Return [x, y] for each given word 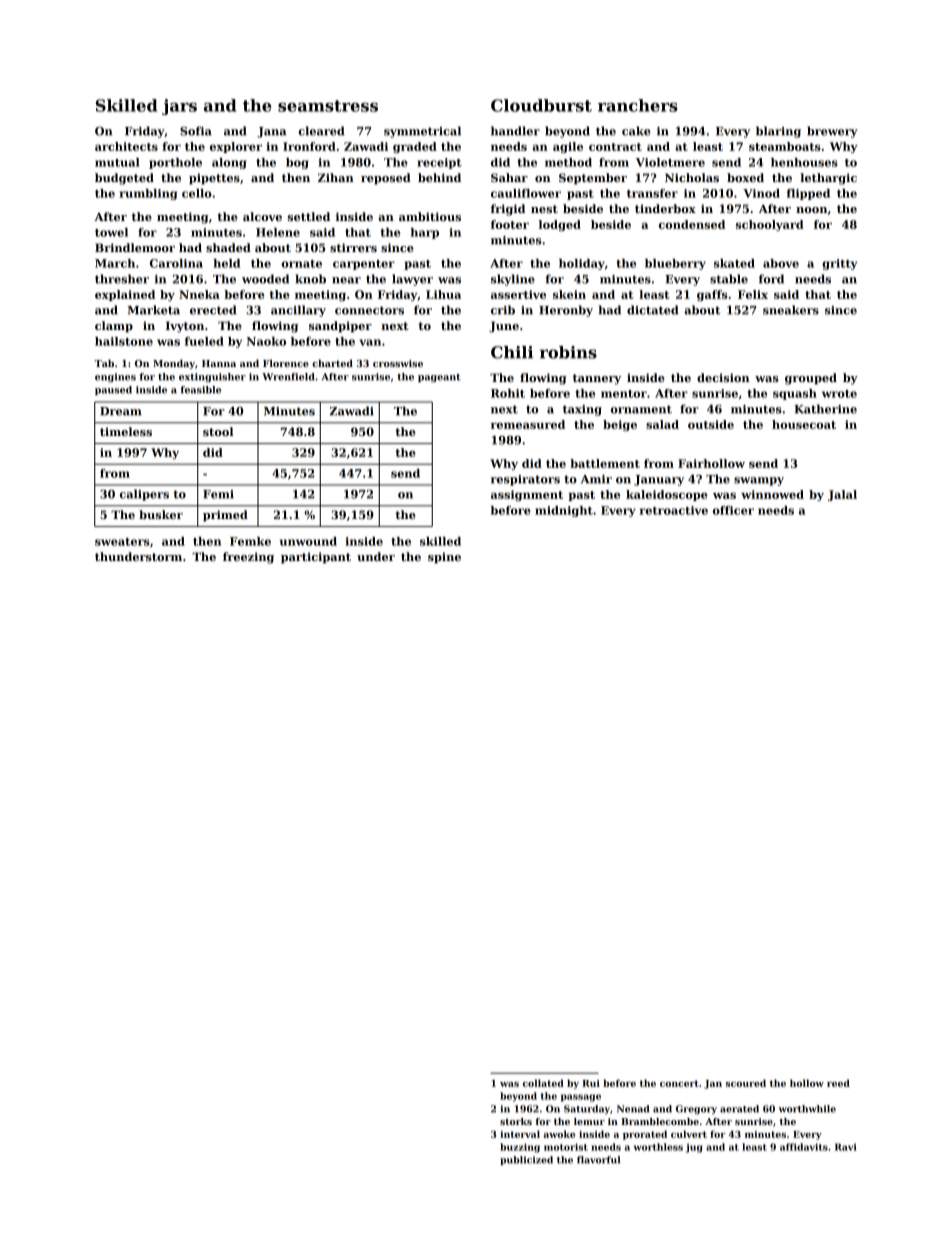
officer [733, 510]
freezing [248, 558]
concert [679, 1083]
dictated [653, 310]
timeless [126, 431]
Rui [591, 1083]
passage [581, 1098]
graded [415, 147]
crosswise [398, 363]
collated [543, 1083]
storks [516, 1121]
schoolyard [770, 225]
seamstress [328, 106]
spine [444, 558]
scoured [746, 1083]
